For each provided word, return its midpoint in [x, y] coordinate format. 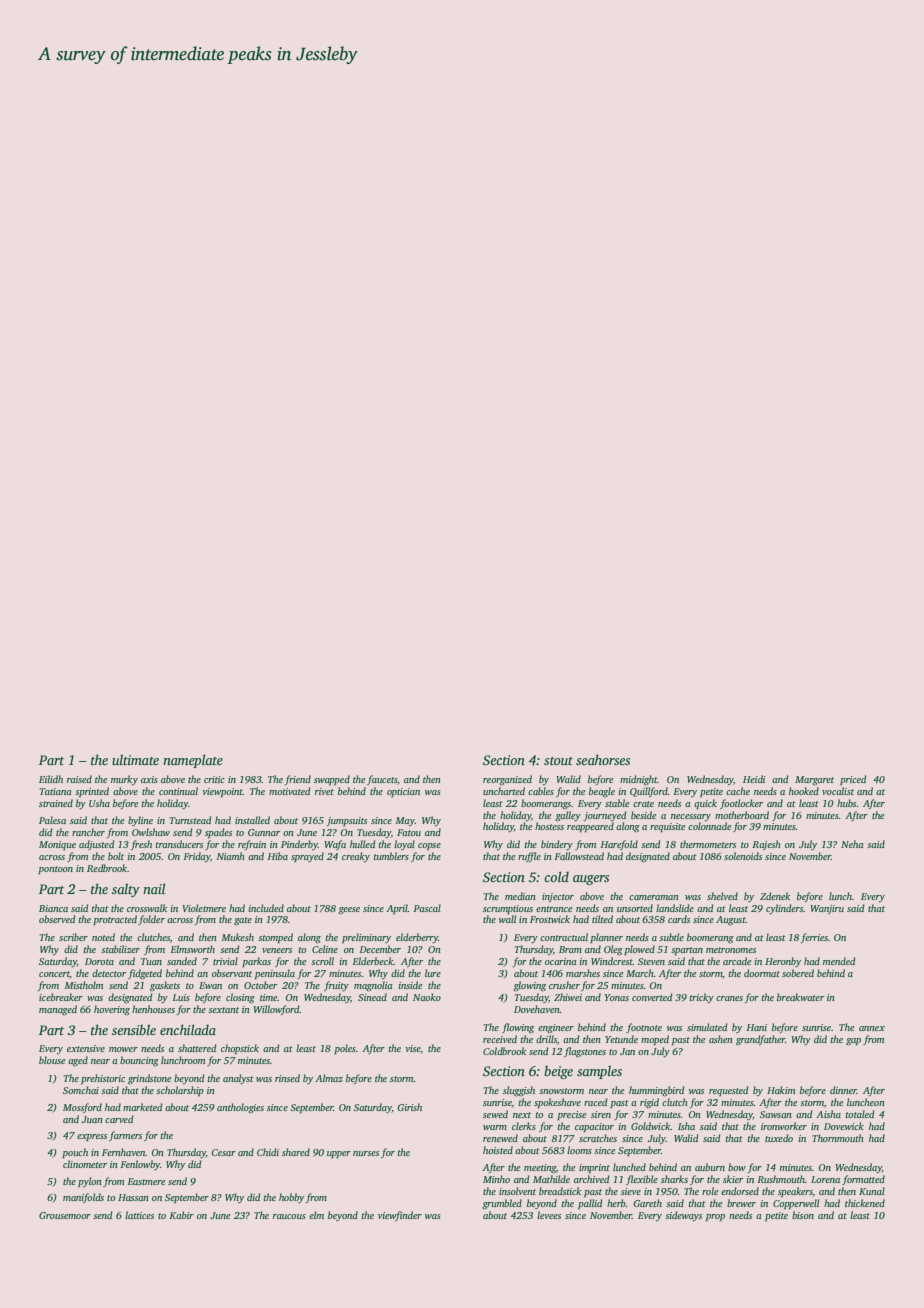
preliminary [366, 938]
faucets [382, 780]
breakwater [800, 997]
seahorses [603, 759]
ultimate [135, 759]
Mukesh [238, 937]
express [92, 1137]
